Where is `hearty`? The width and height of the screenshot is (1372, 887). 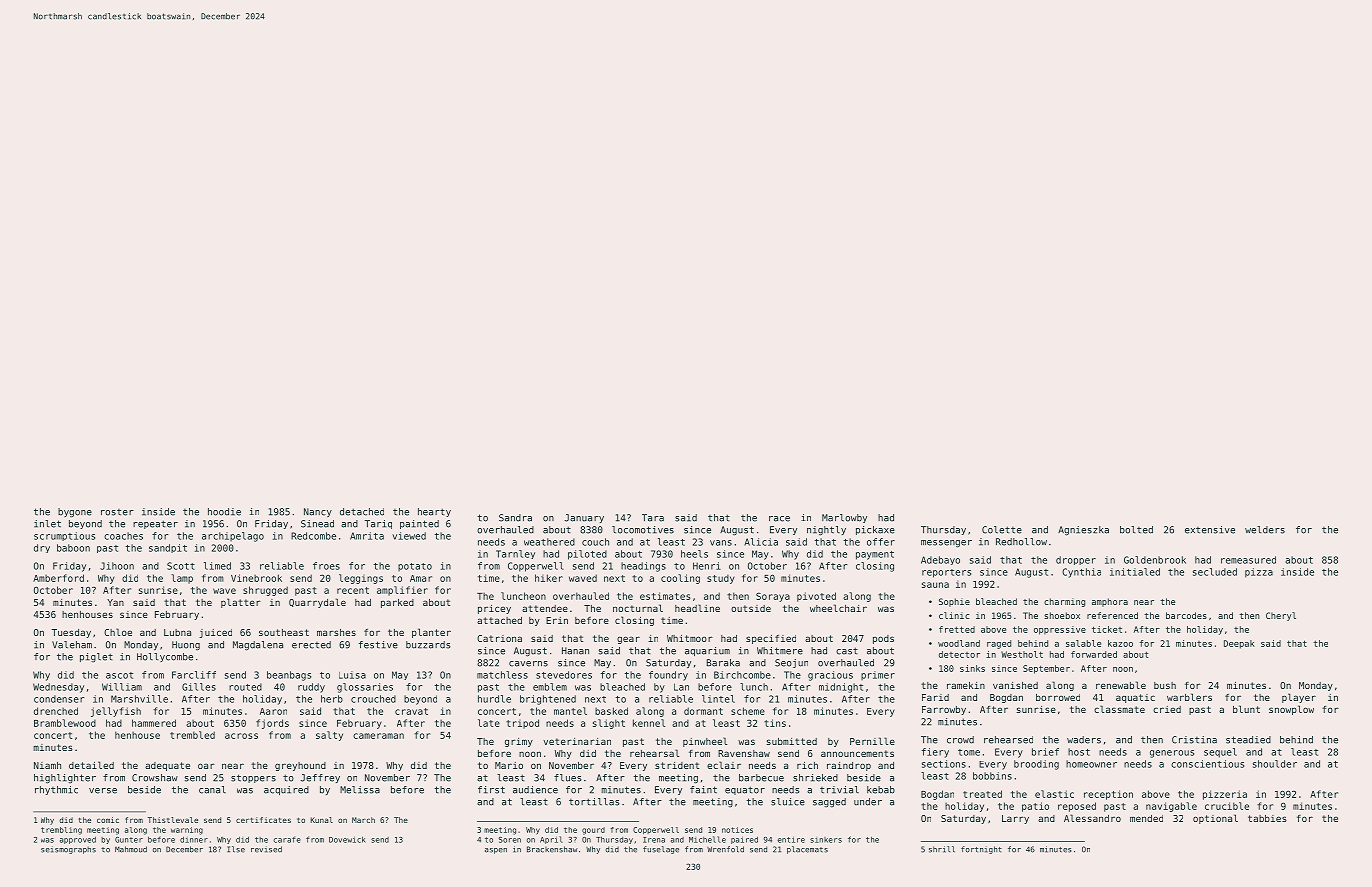
hearty is located at coordinates (434, 512).
